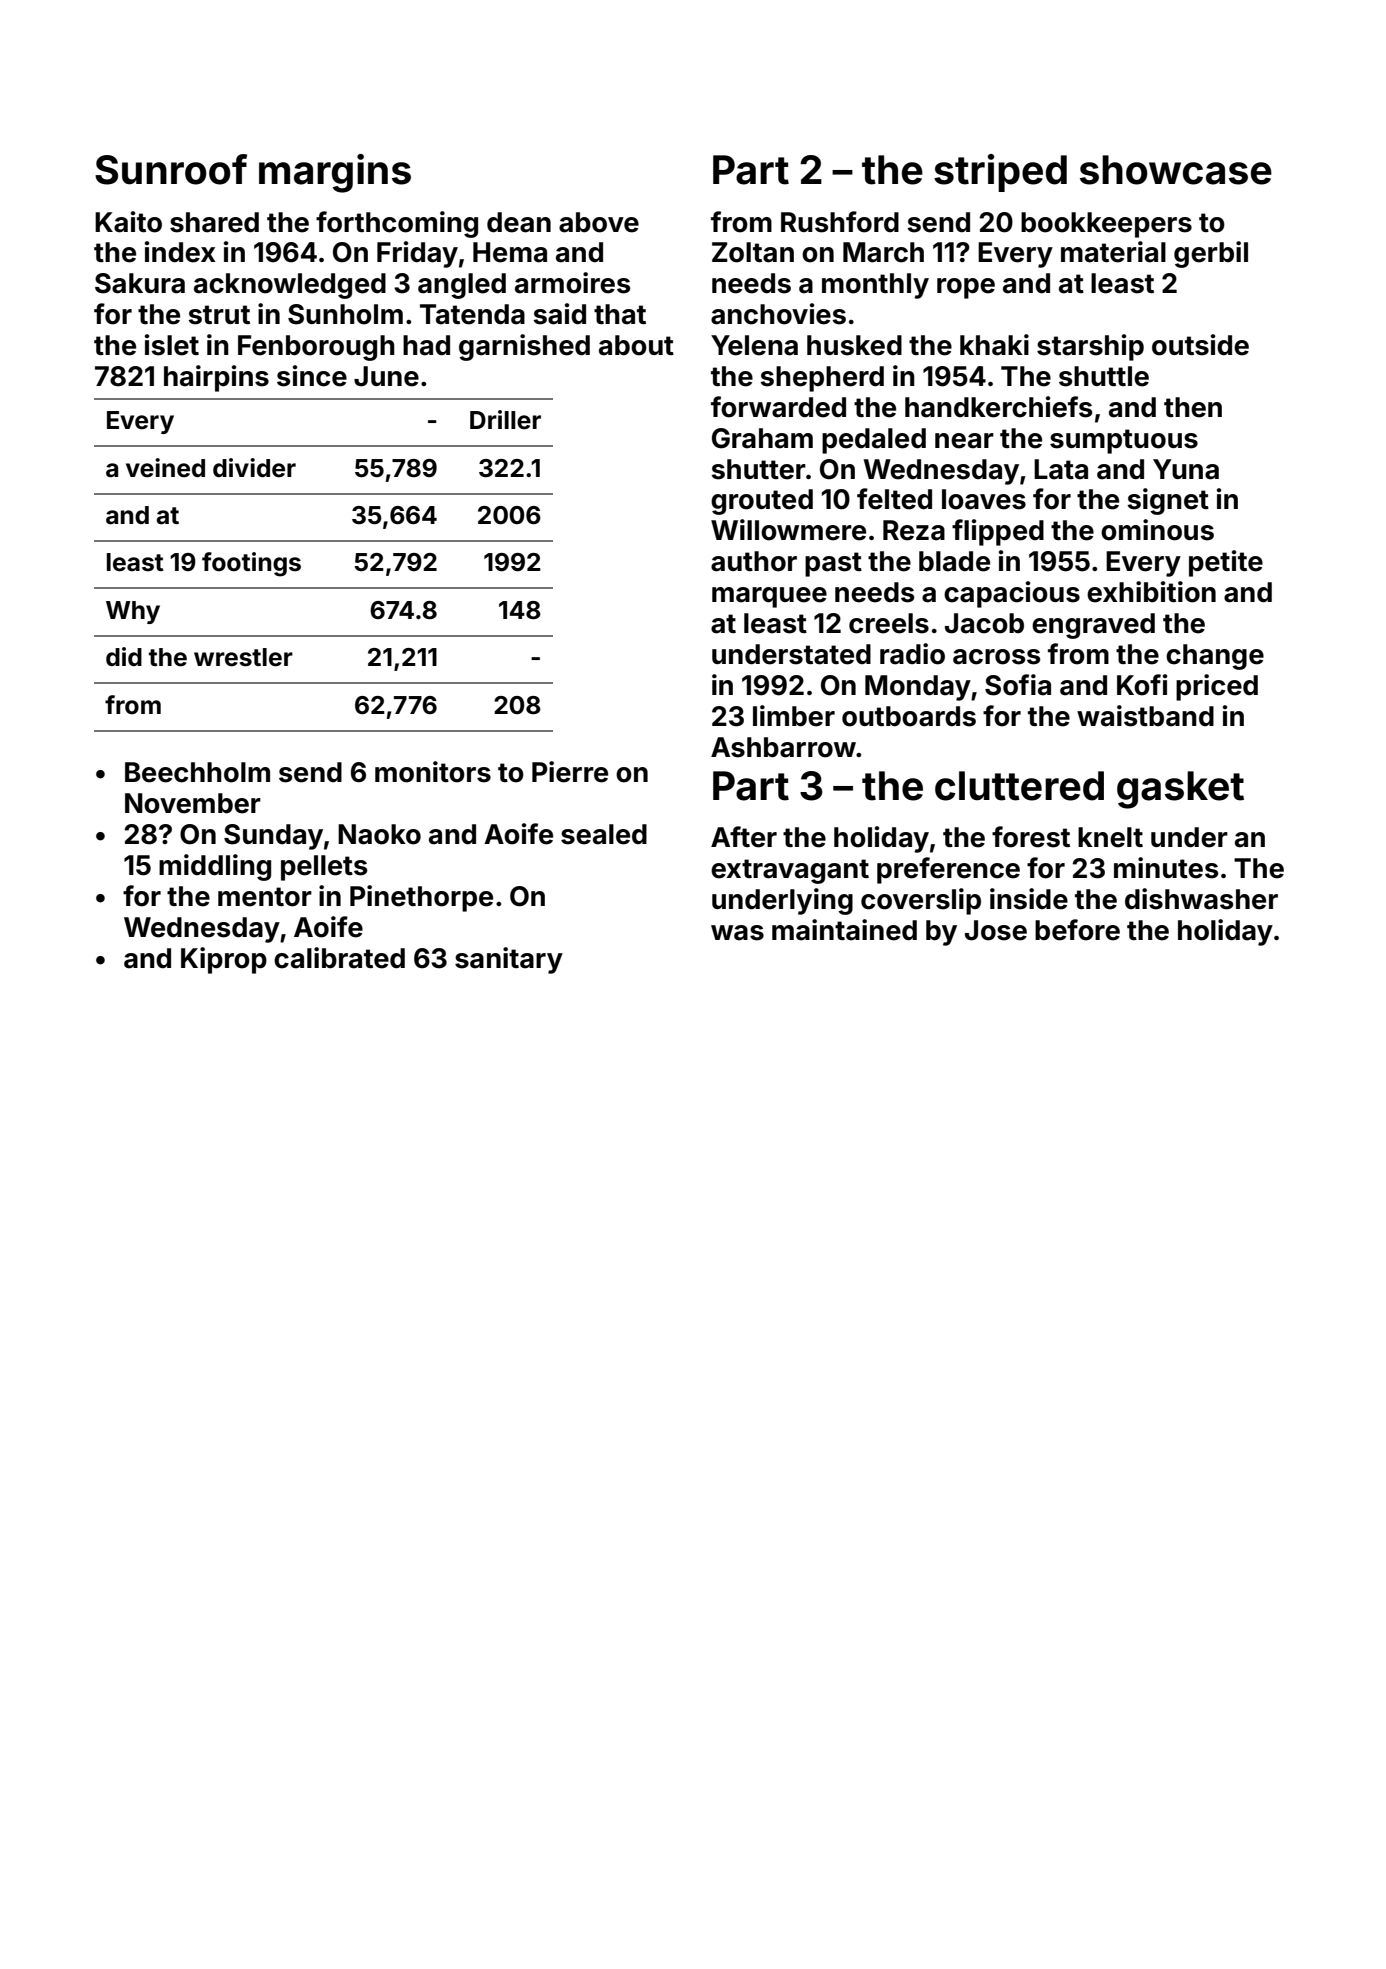 This screenshot has width=1386, height=1969. I want to click on Sunroof, so click(171, 169).
